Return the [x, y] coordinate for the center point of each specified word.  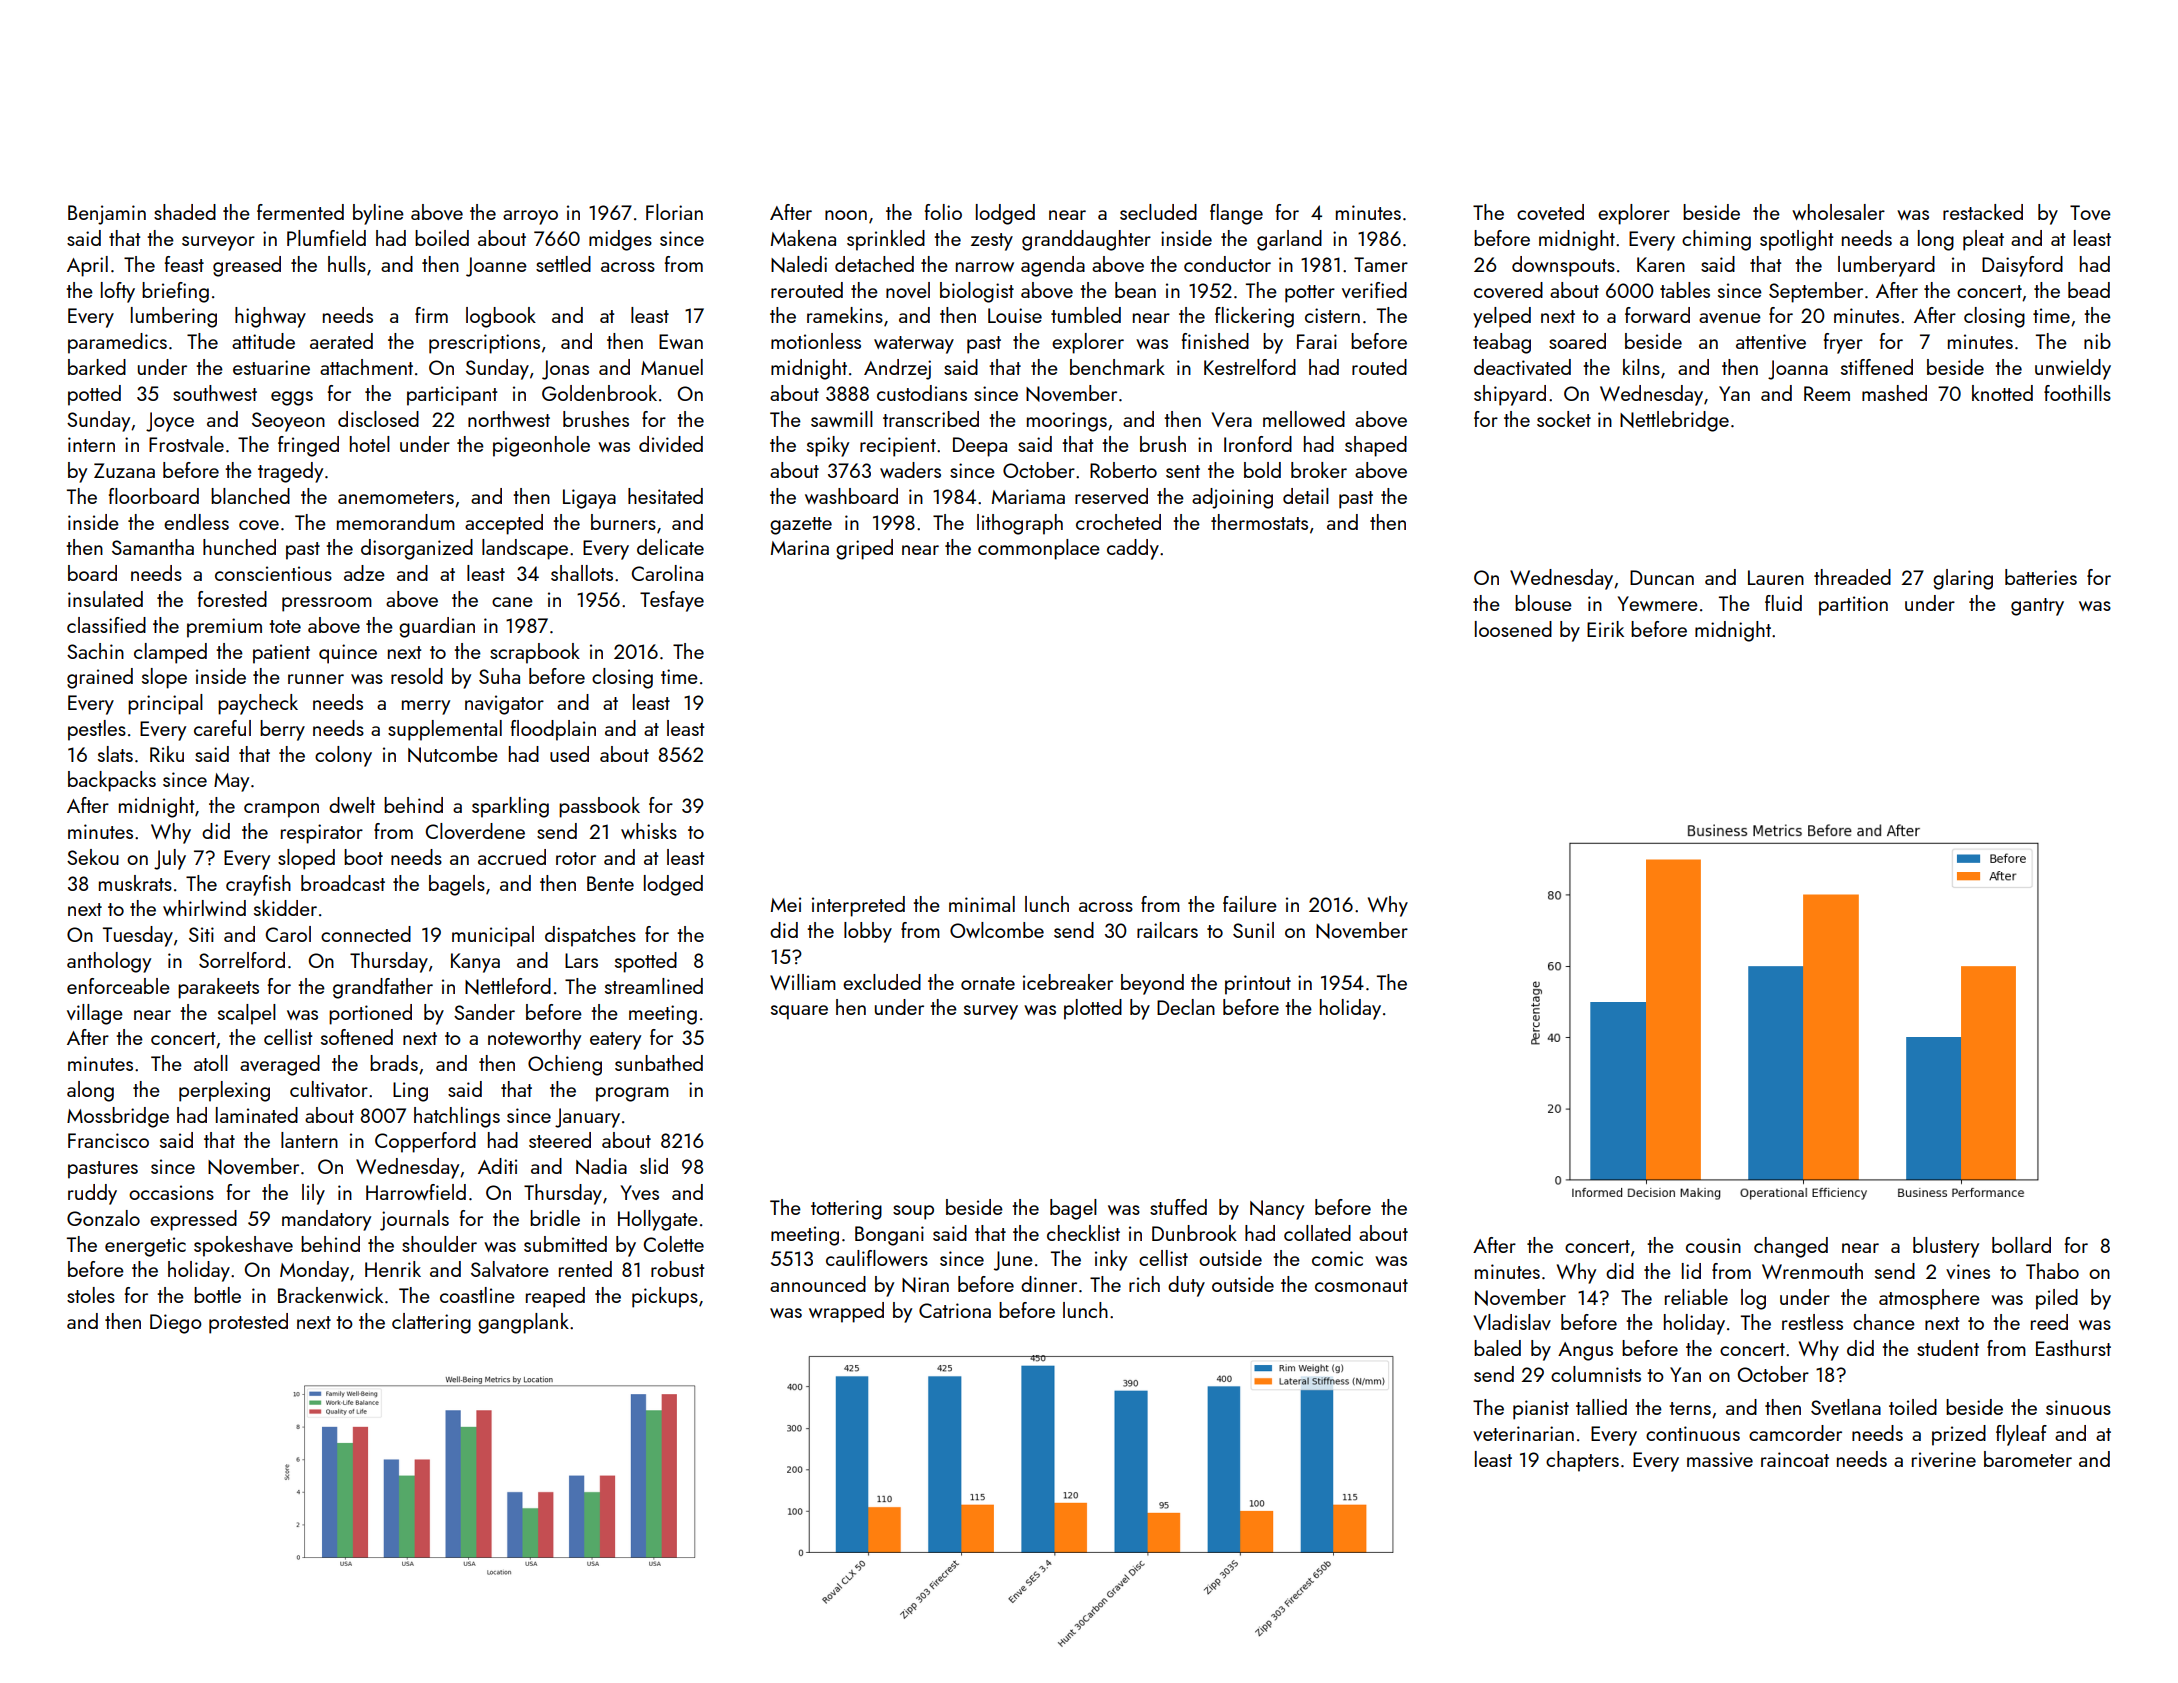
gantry [2037, 607]
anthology [109, 962]
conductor [1227, 264]
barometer [2028, 1459]
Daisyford [2022, 266]
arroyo [530, 217]
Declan [1186, 1007]
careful [222, 728]
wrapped [846, 1312]
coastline [477, 1295]
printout [1258, 985]
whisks [649, 831]
